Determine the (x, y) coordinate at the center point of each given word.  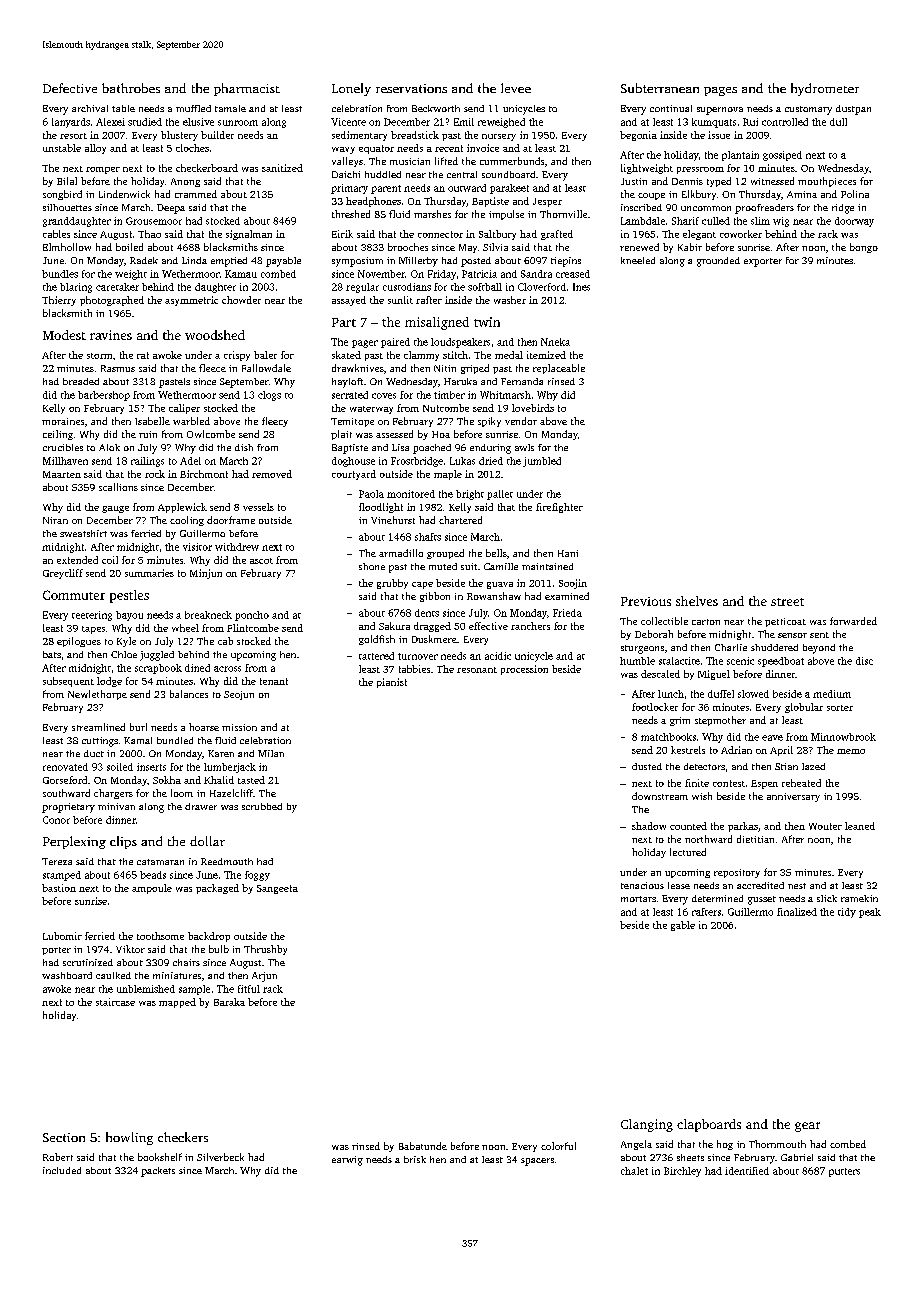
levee (516, 88)
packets (158, 1172)
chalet (634, 1171)
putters (844, 1172)
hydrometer (825, 89)
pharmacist (247, 89)
